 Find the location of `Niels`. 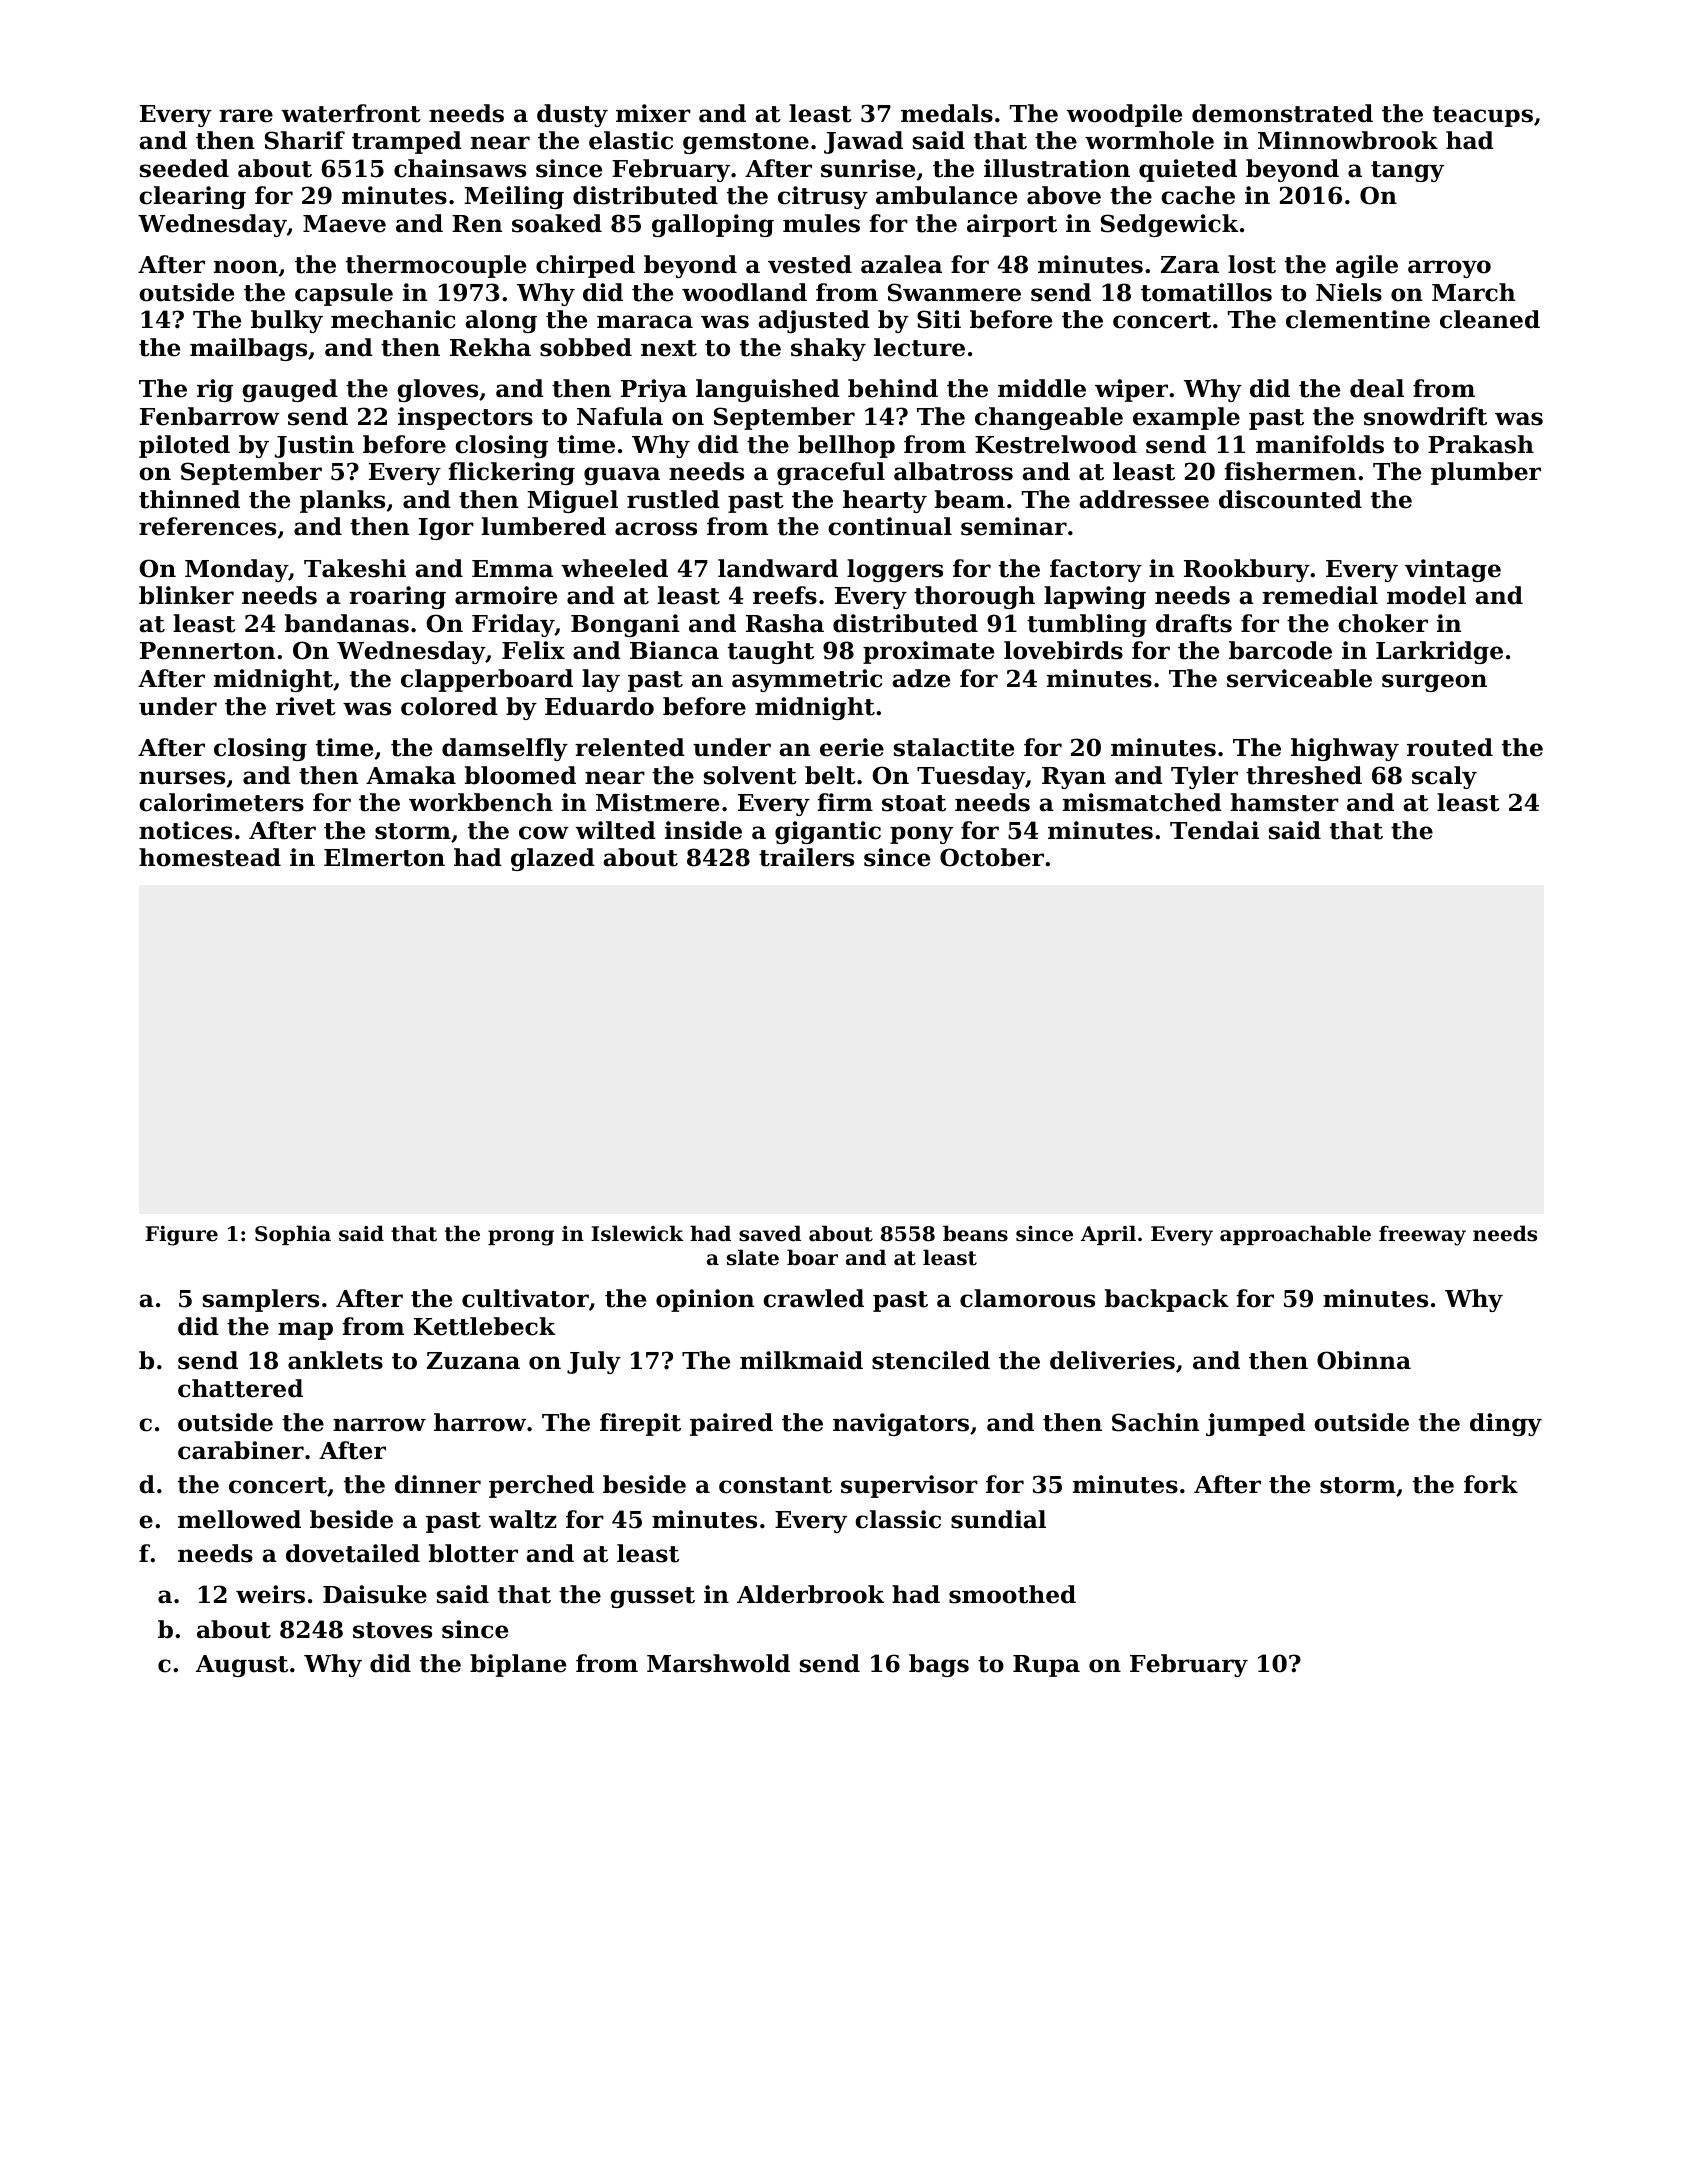

Niels is located at coordinates (1349, 292).
